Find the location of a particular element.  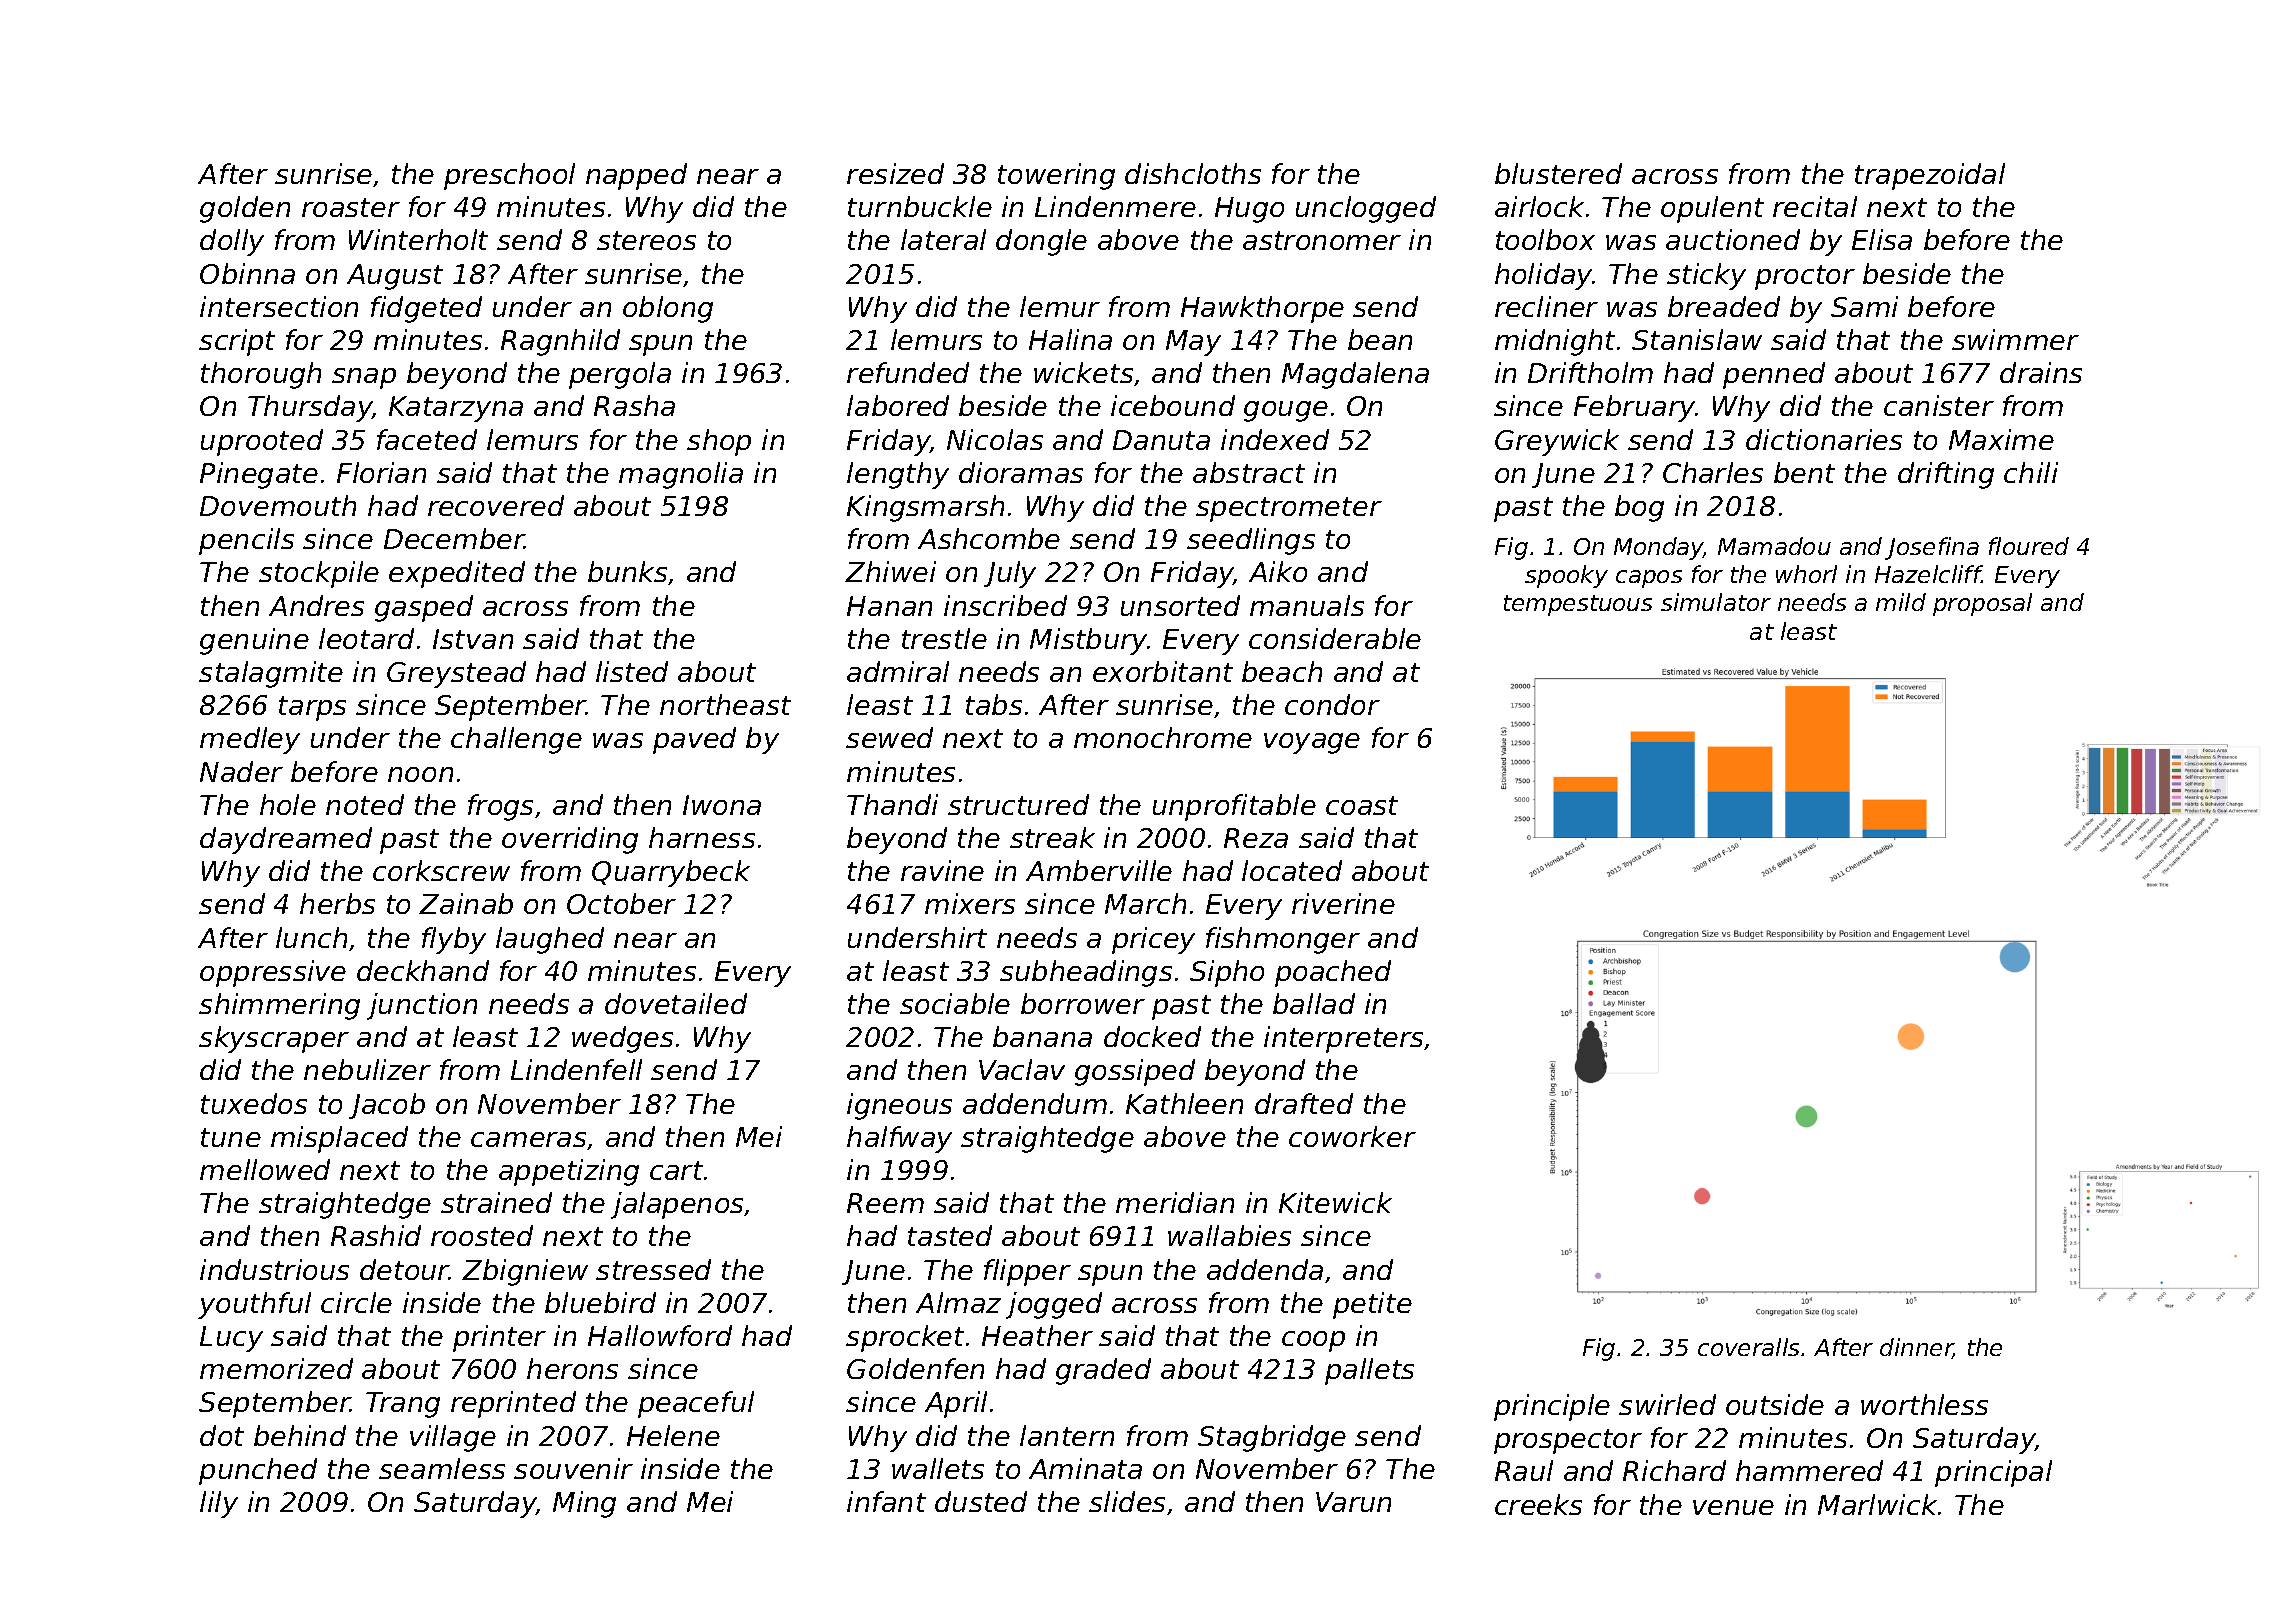

lily is located at coordinates (219, 1504).
